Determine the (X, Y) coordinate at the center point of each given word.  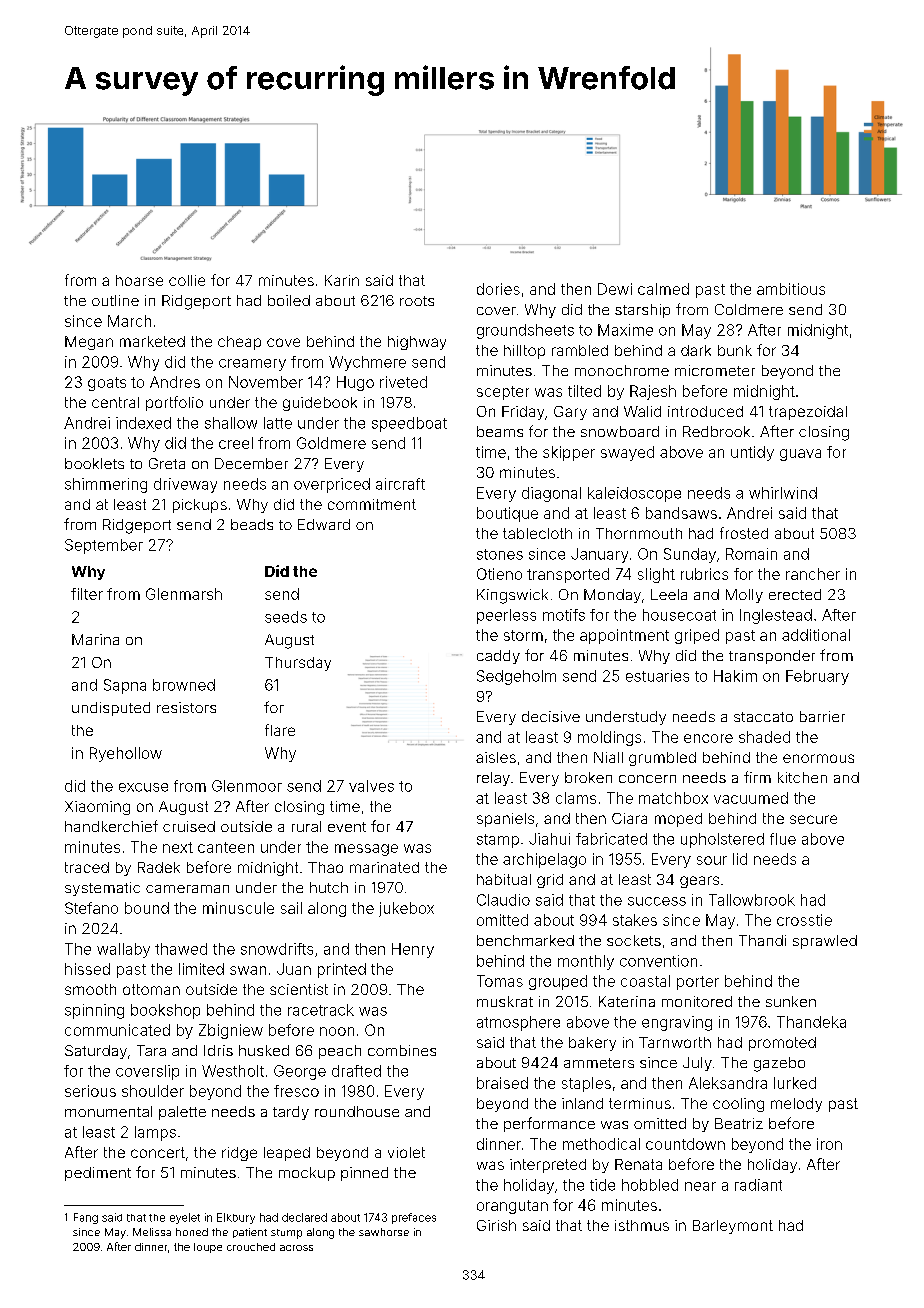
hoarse (139, 280)
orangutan (512, 1207)
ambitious (791, 289)
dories (498, 289)
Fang (86, 1218)
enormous (818, 758)
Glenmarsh (184, 594)
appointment (624, 636)
